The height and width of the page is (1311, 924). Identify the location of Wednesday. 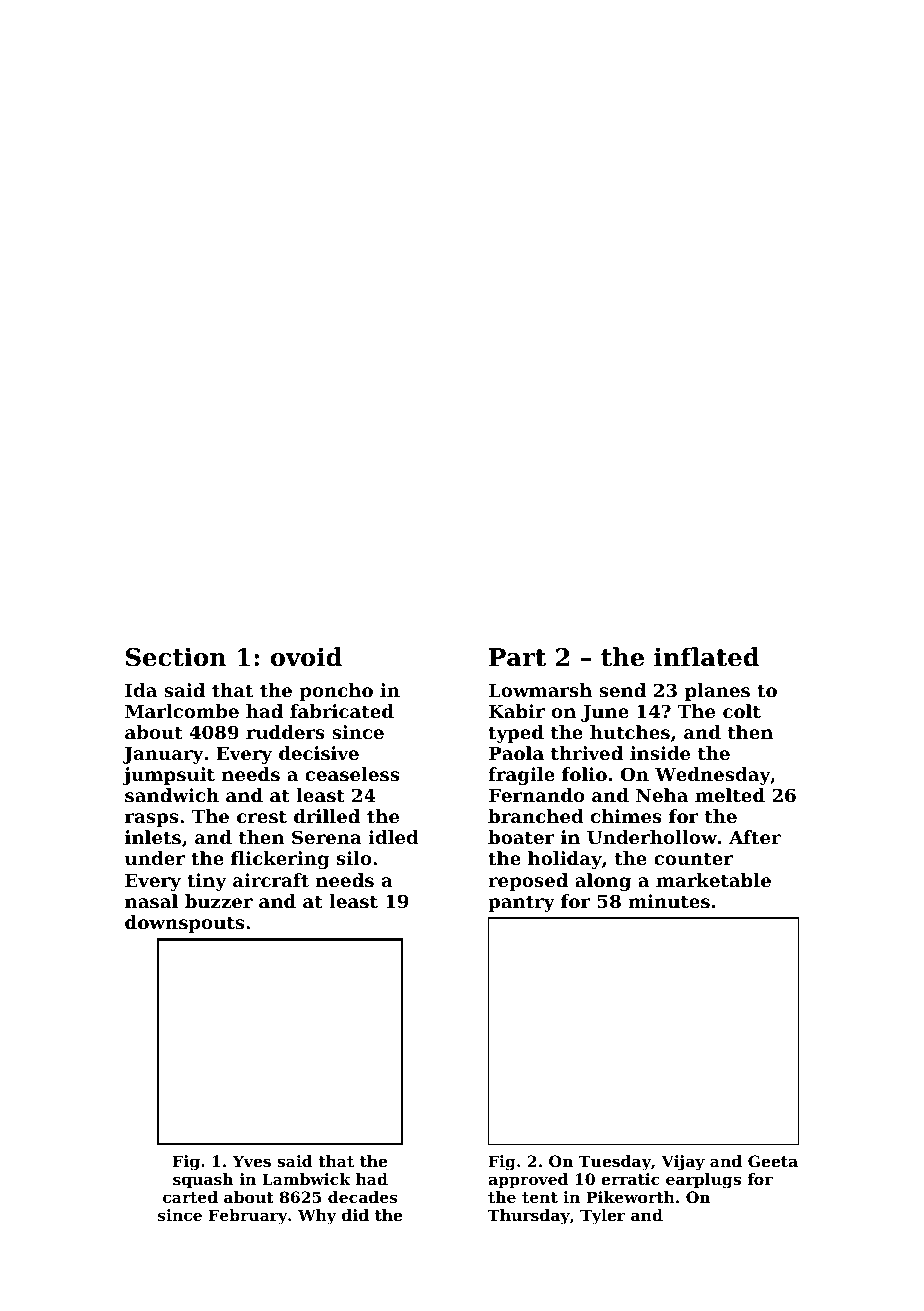
(712, 776).
